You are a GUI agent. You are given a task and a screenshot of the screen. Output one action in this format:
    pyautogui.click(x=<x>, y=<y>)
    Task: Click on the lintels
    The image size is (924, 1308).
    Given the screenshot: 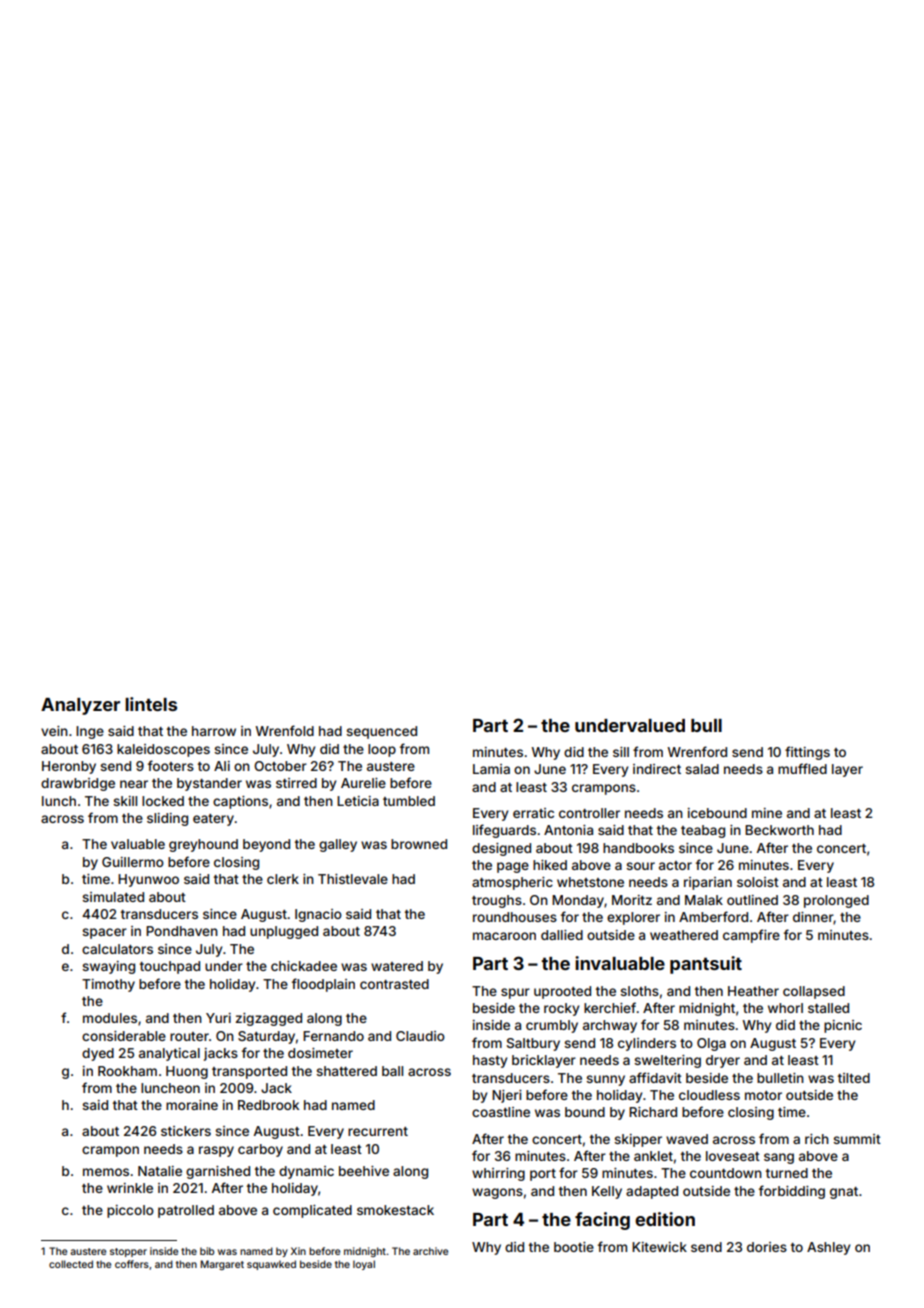 What is the action you would take?
    pyautogui.click(x=151, y=704)
